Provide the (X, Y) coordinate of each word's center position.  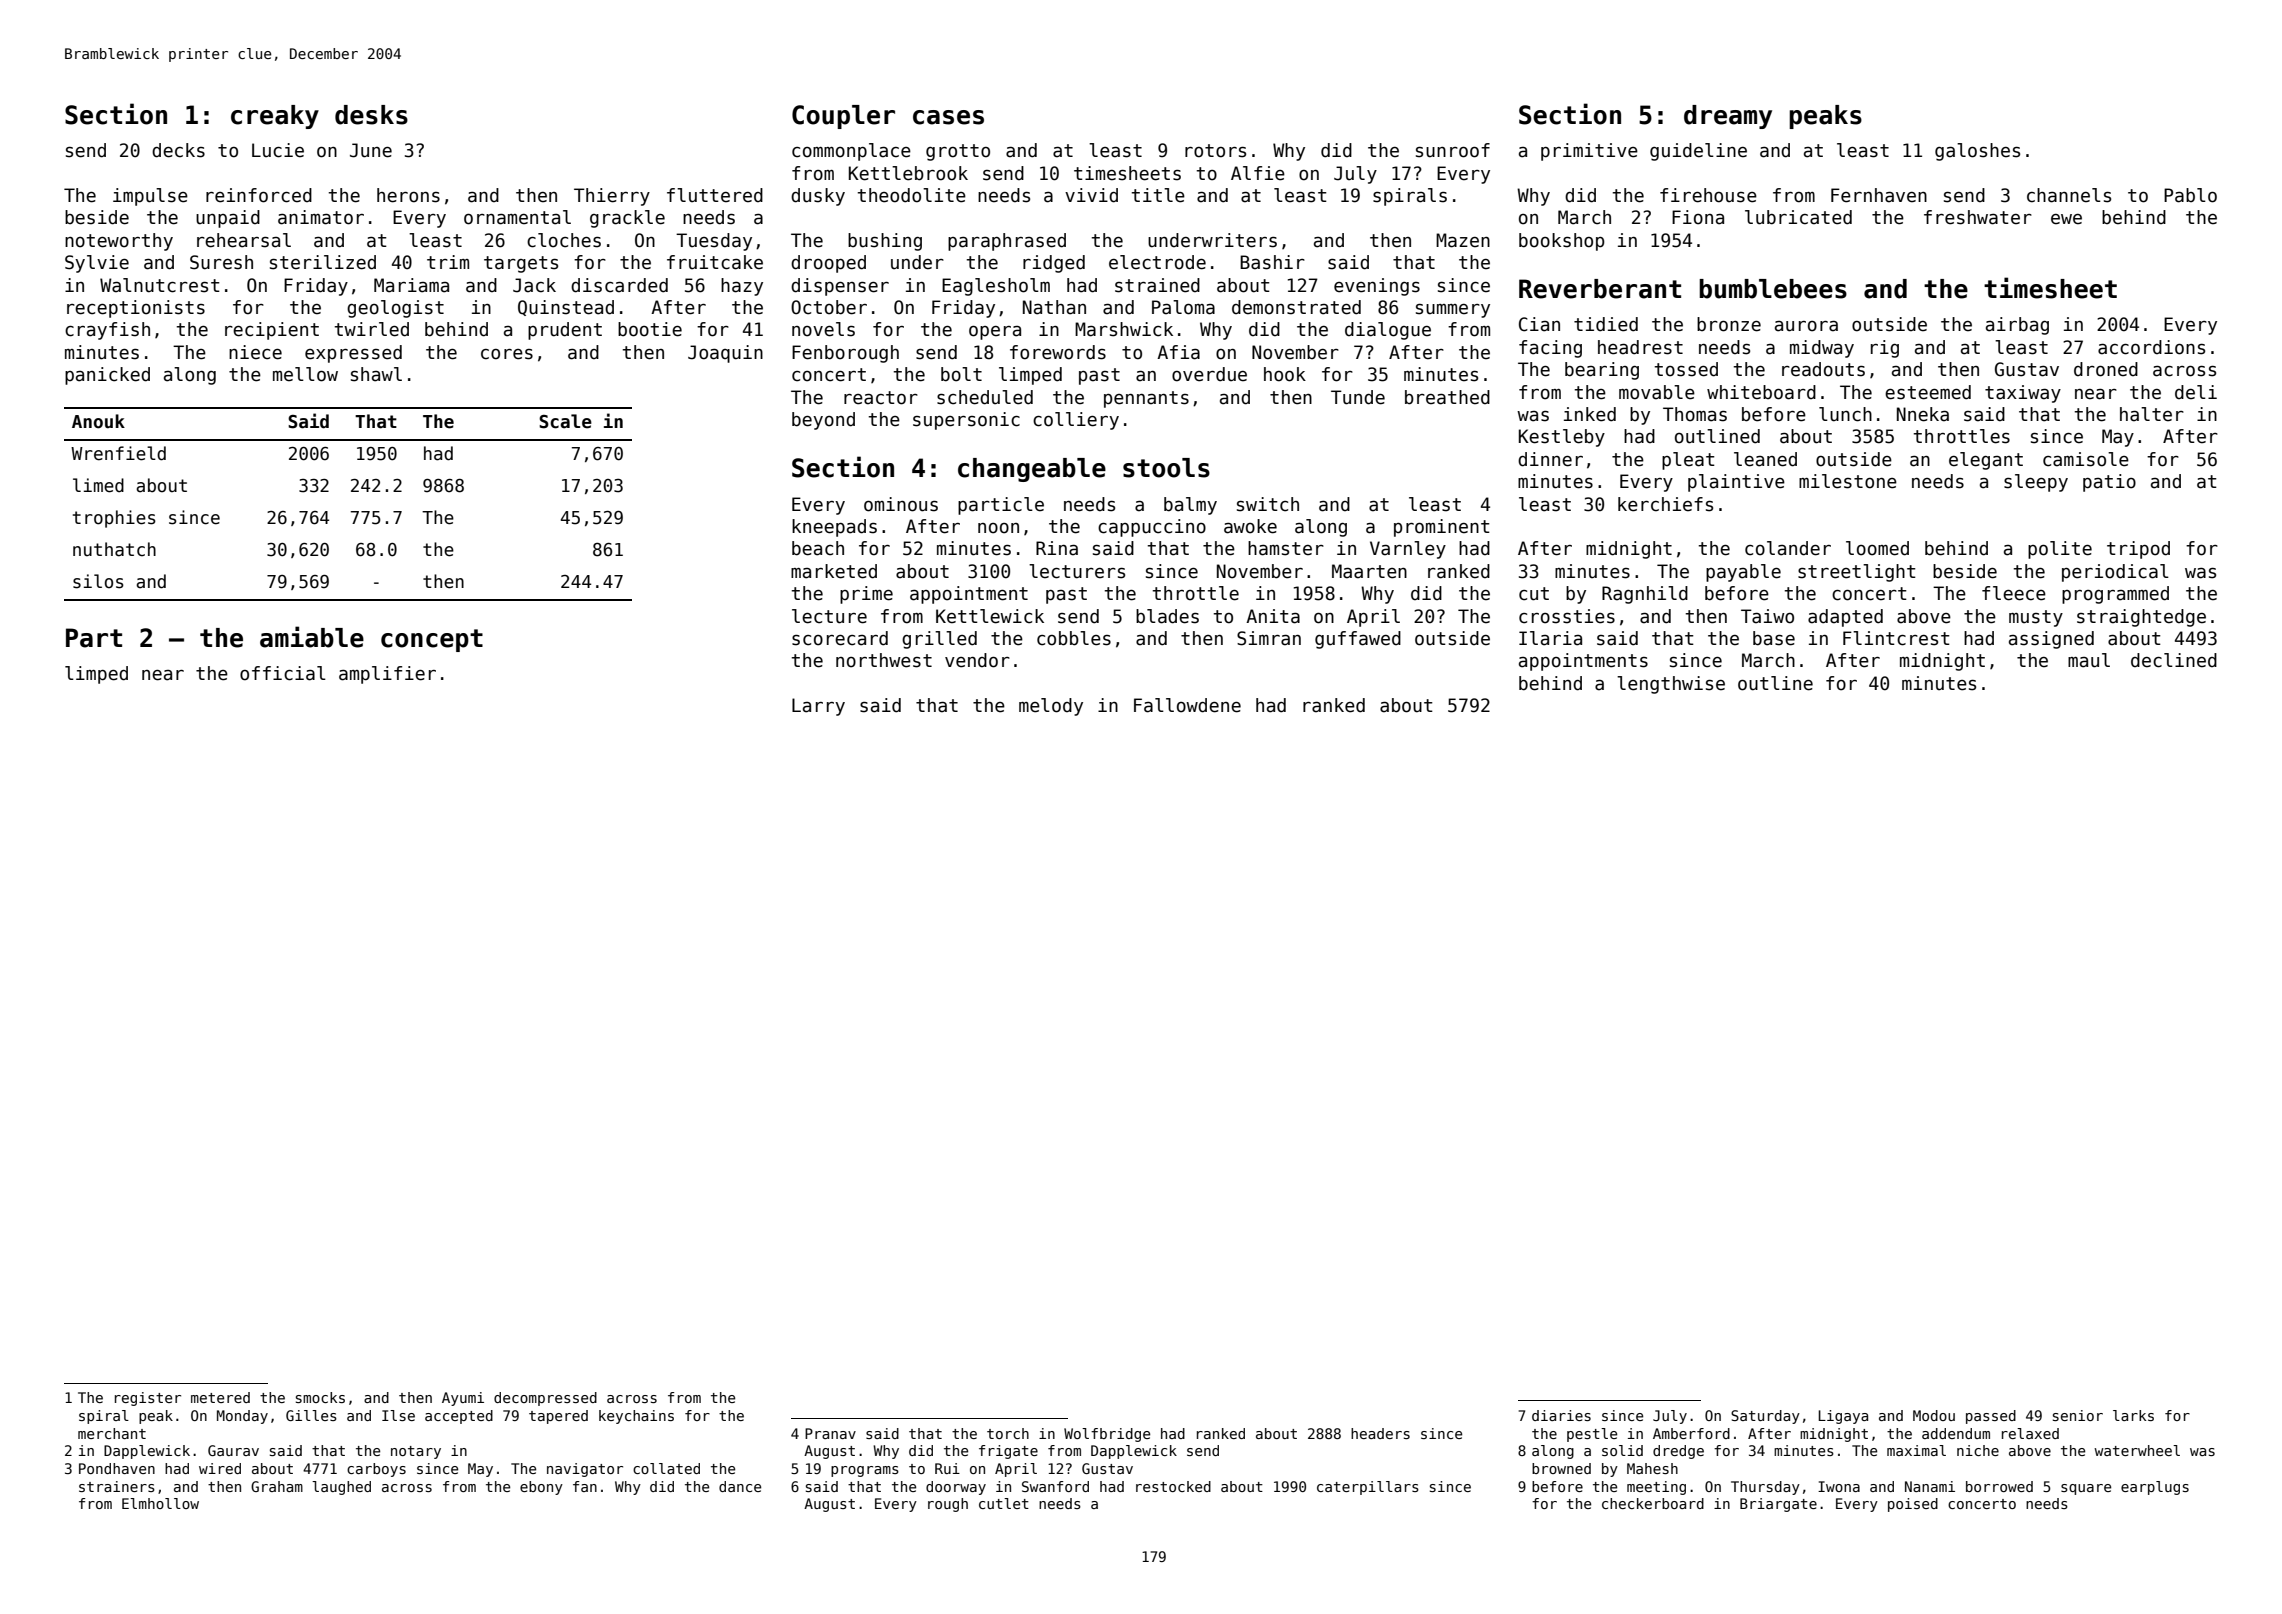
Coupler (843, 117)
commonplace (851, 152)
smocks (320, 1397)
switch (1268, 504)
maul (2089, 660)
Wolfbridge (1107, 1435)
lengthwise (1671, 685)
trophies (114, 519)
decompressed (545, 1399)
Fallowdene (1187, 705)
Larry (818, 707)
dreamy (1728, 117)
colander (1788, 548)
